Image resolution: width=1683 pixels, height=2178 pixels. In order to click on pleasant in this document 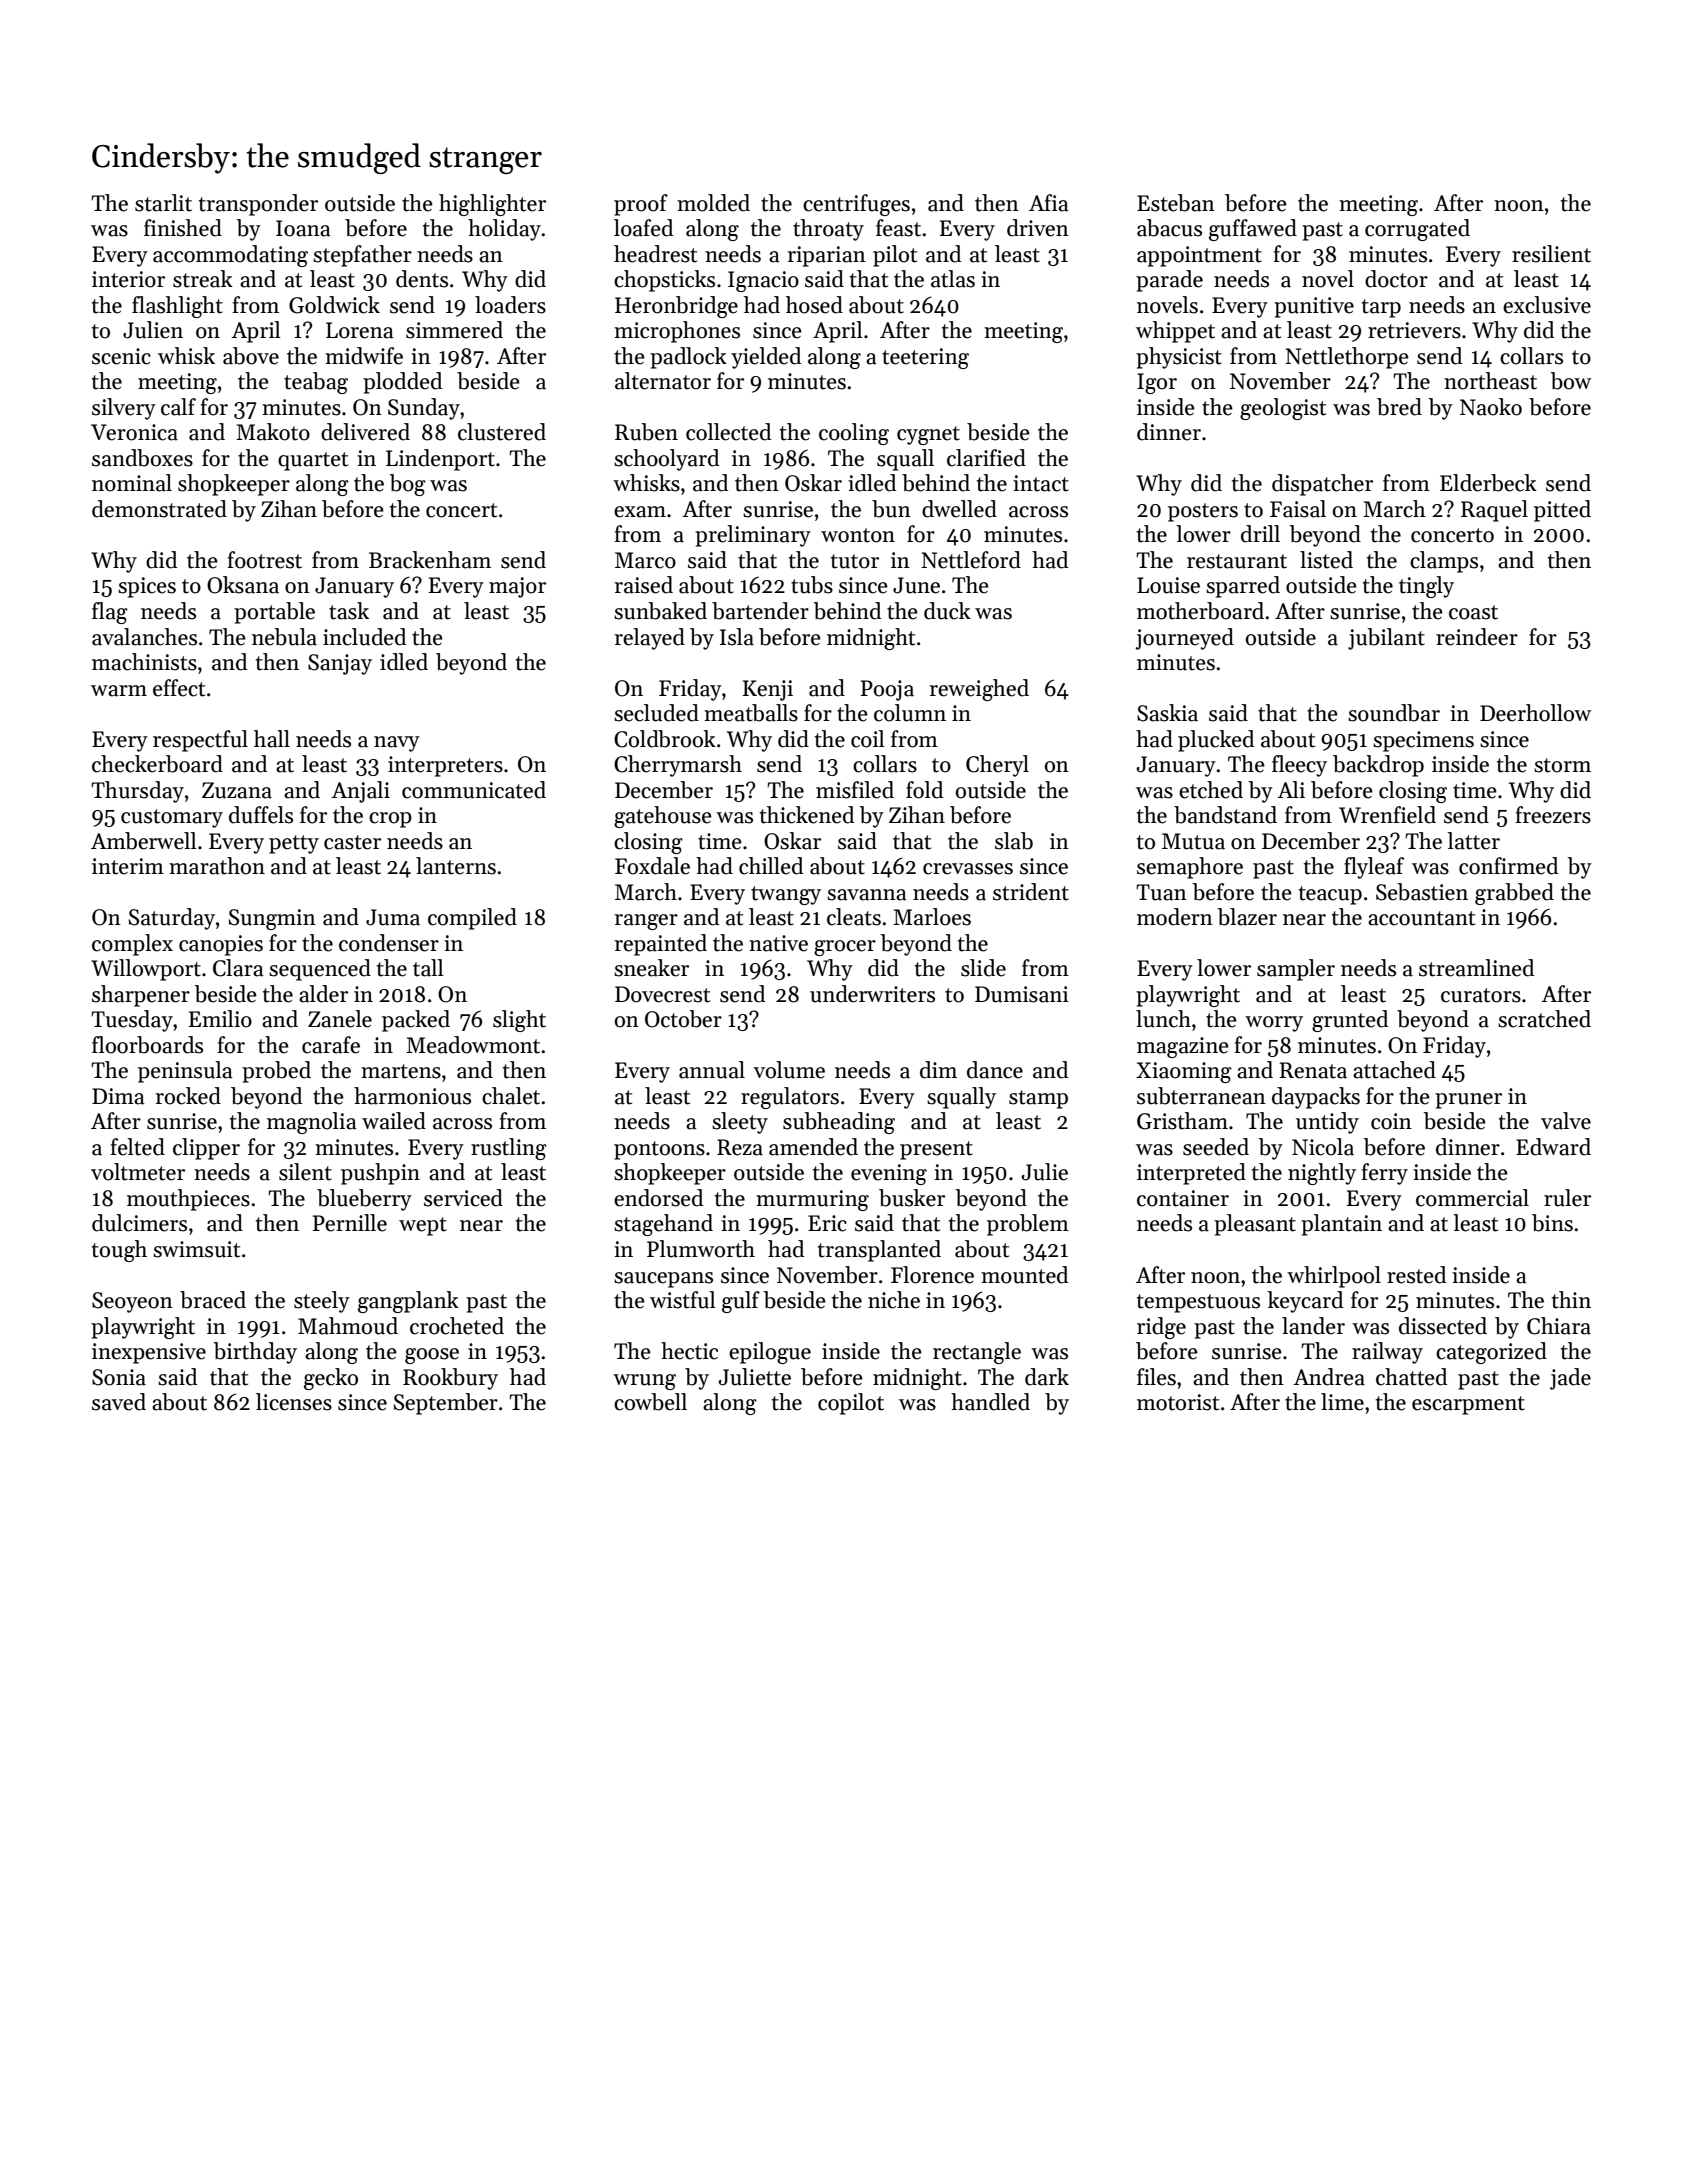, I will do `click(1255, 1225)`.
